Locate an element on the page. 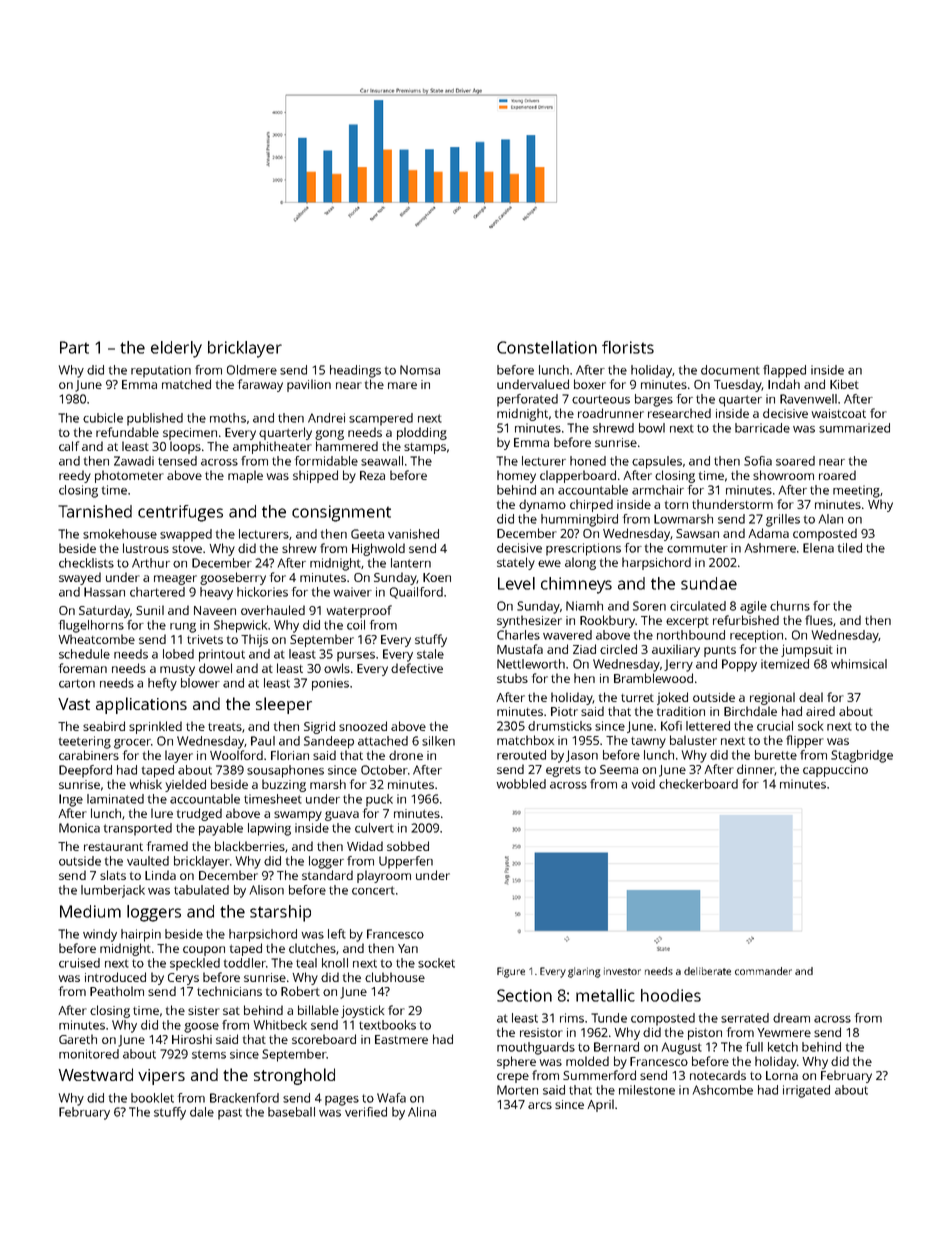 This document has height=1233, width=952. grilles is located at coordinates (783, 520).
